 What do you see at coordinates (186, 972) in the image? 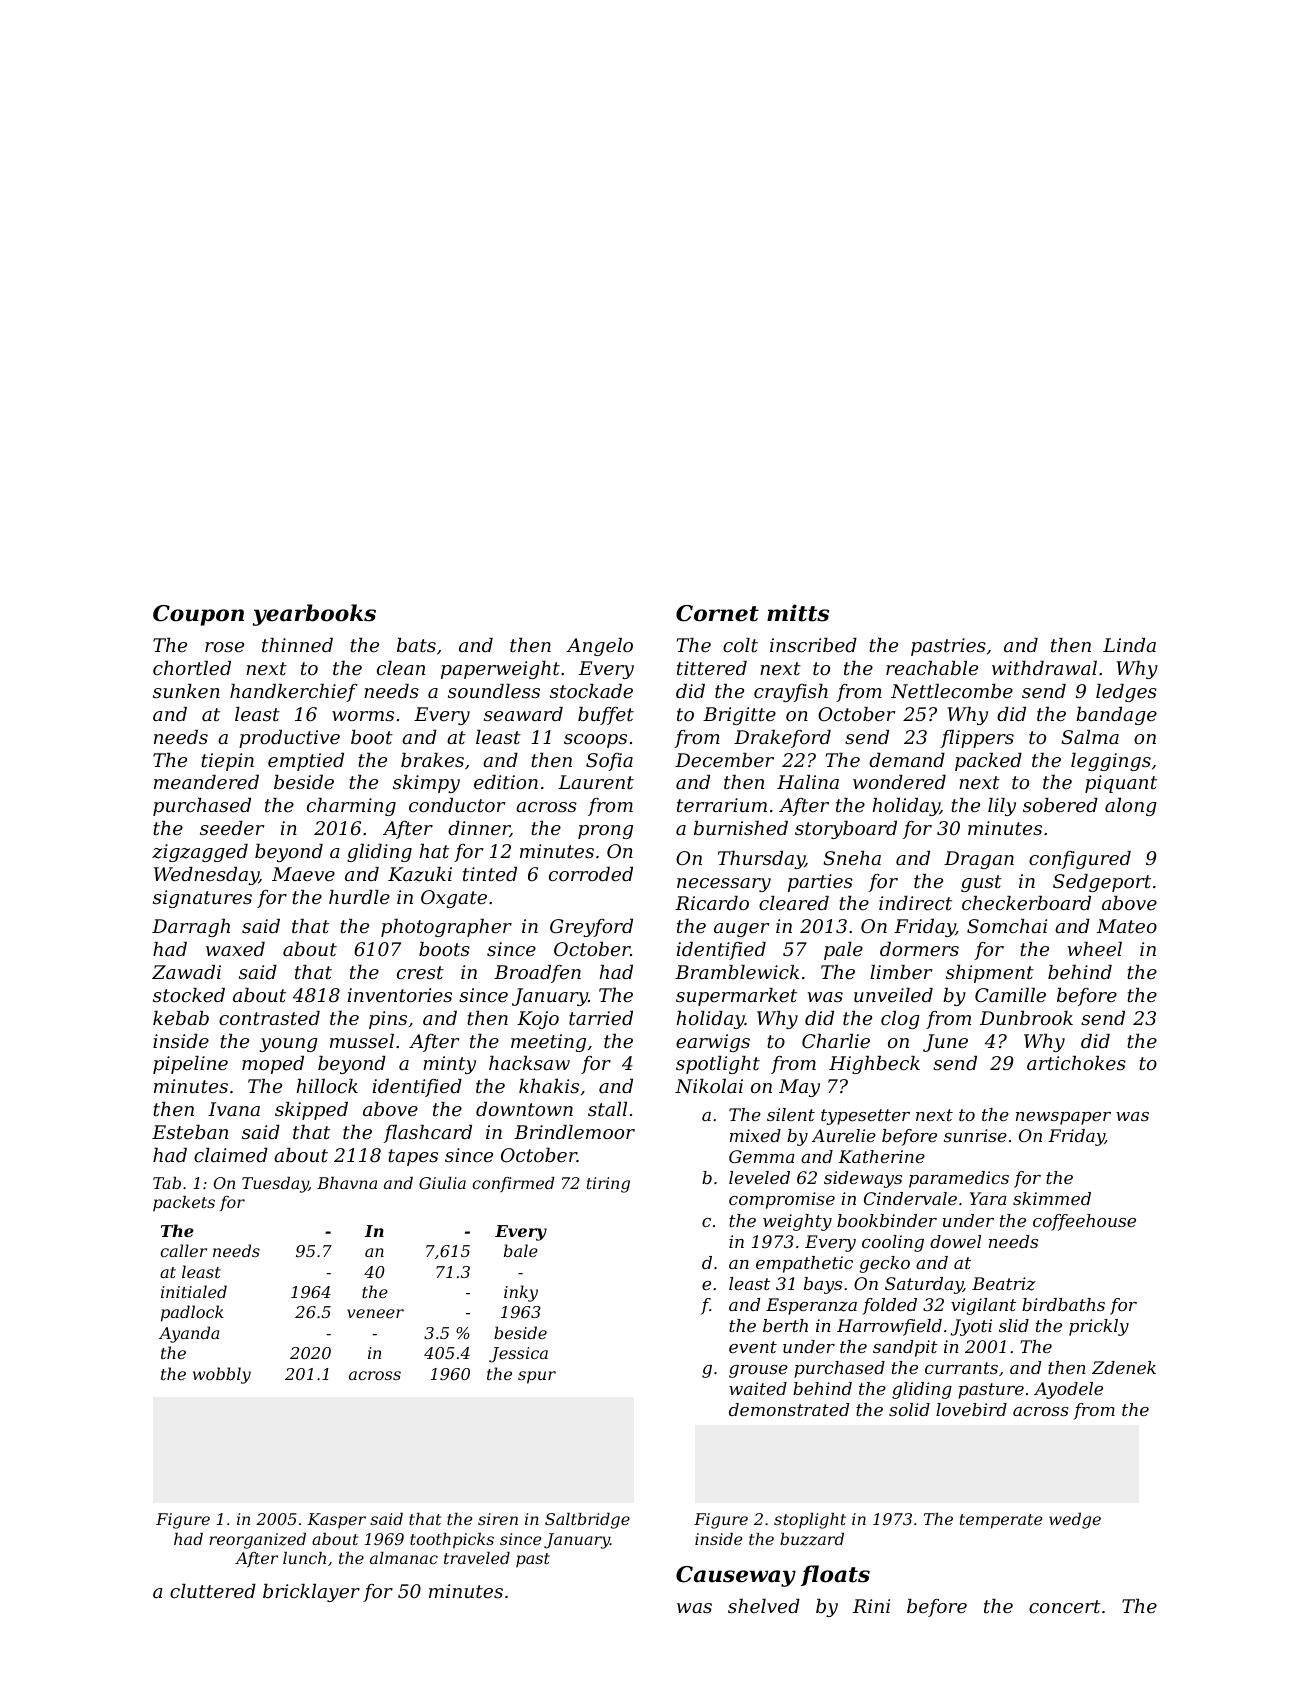
I see `Zawadi` at bounding box center [186, 972].
